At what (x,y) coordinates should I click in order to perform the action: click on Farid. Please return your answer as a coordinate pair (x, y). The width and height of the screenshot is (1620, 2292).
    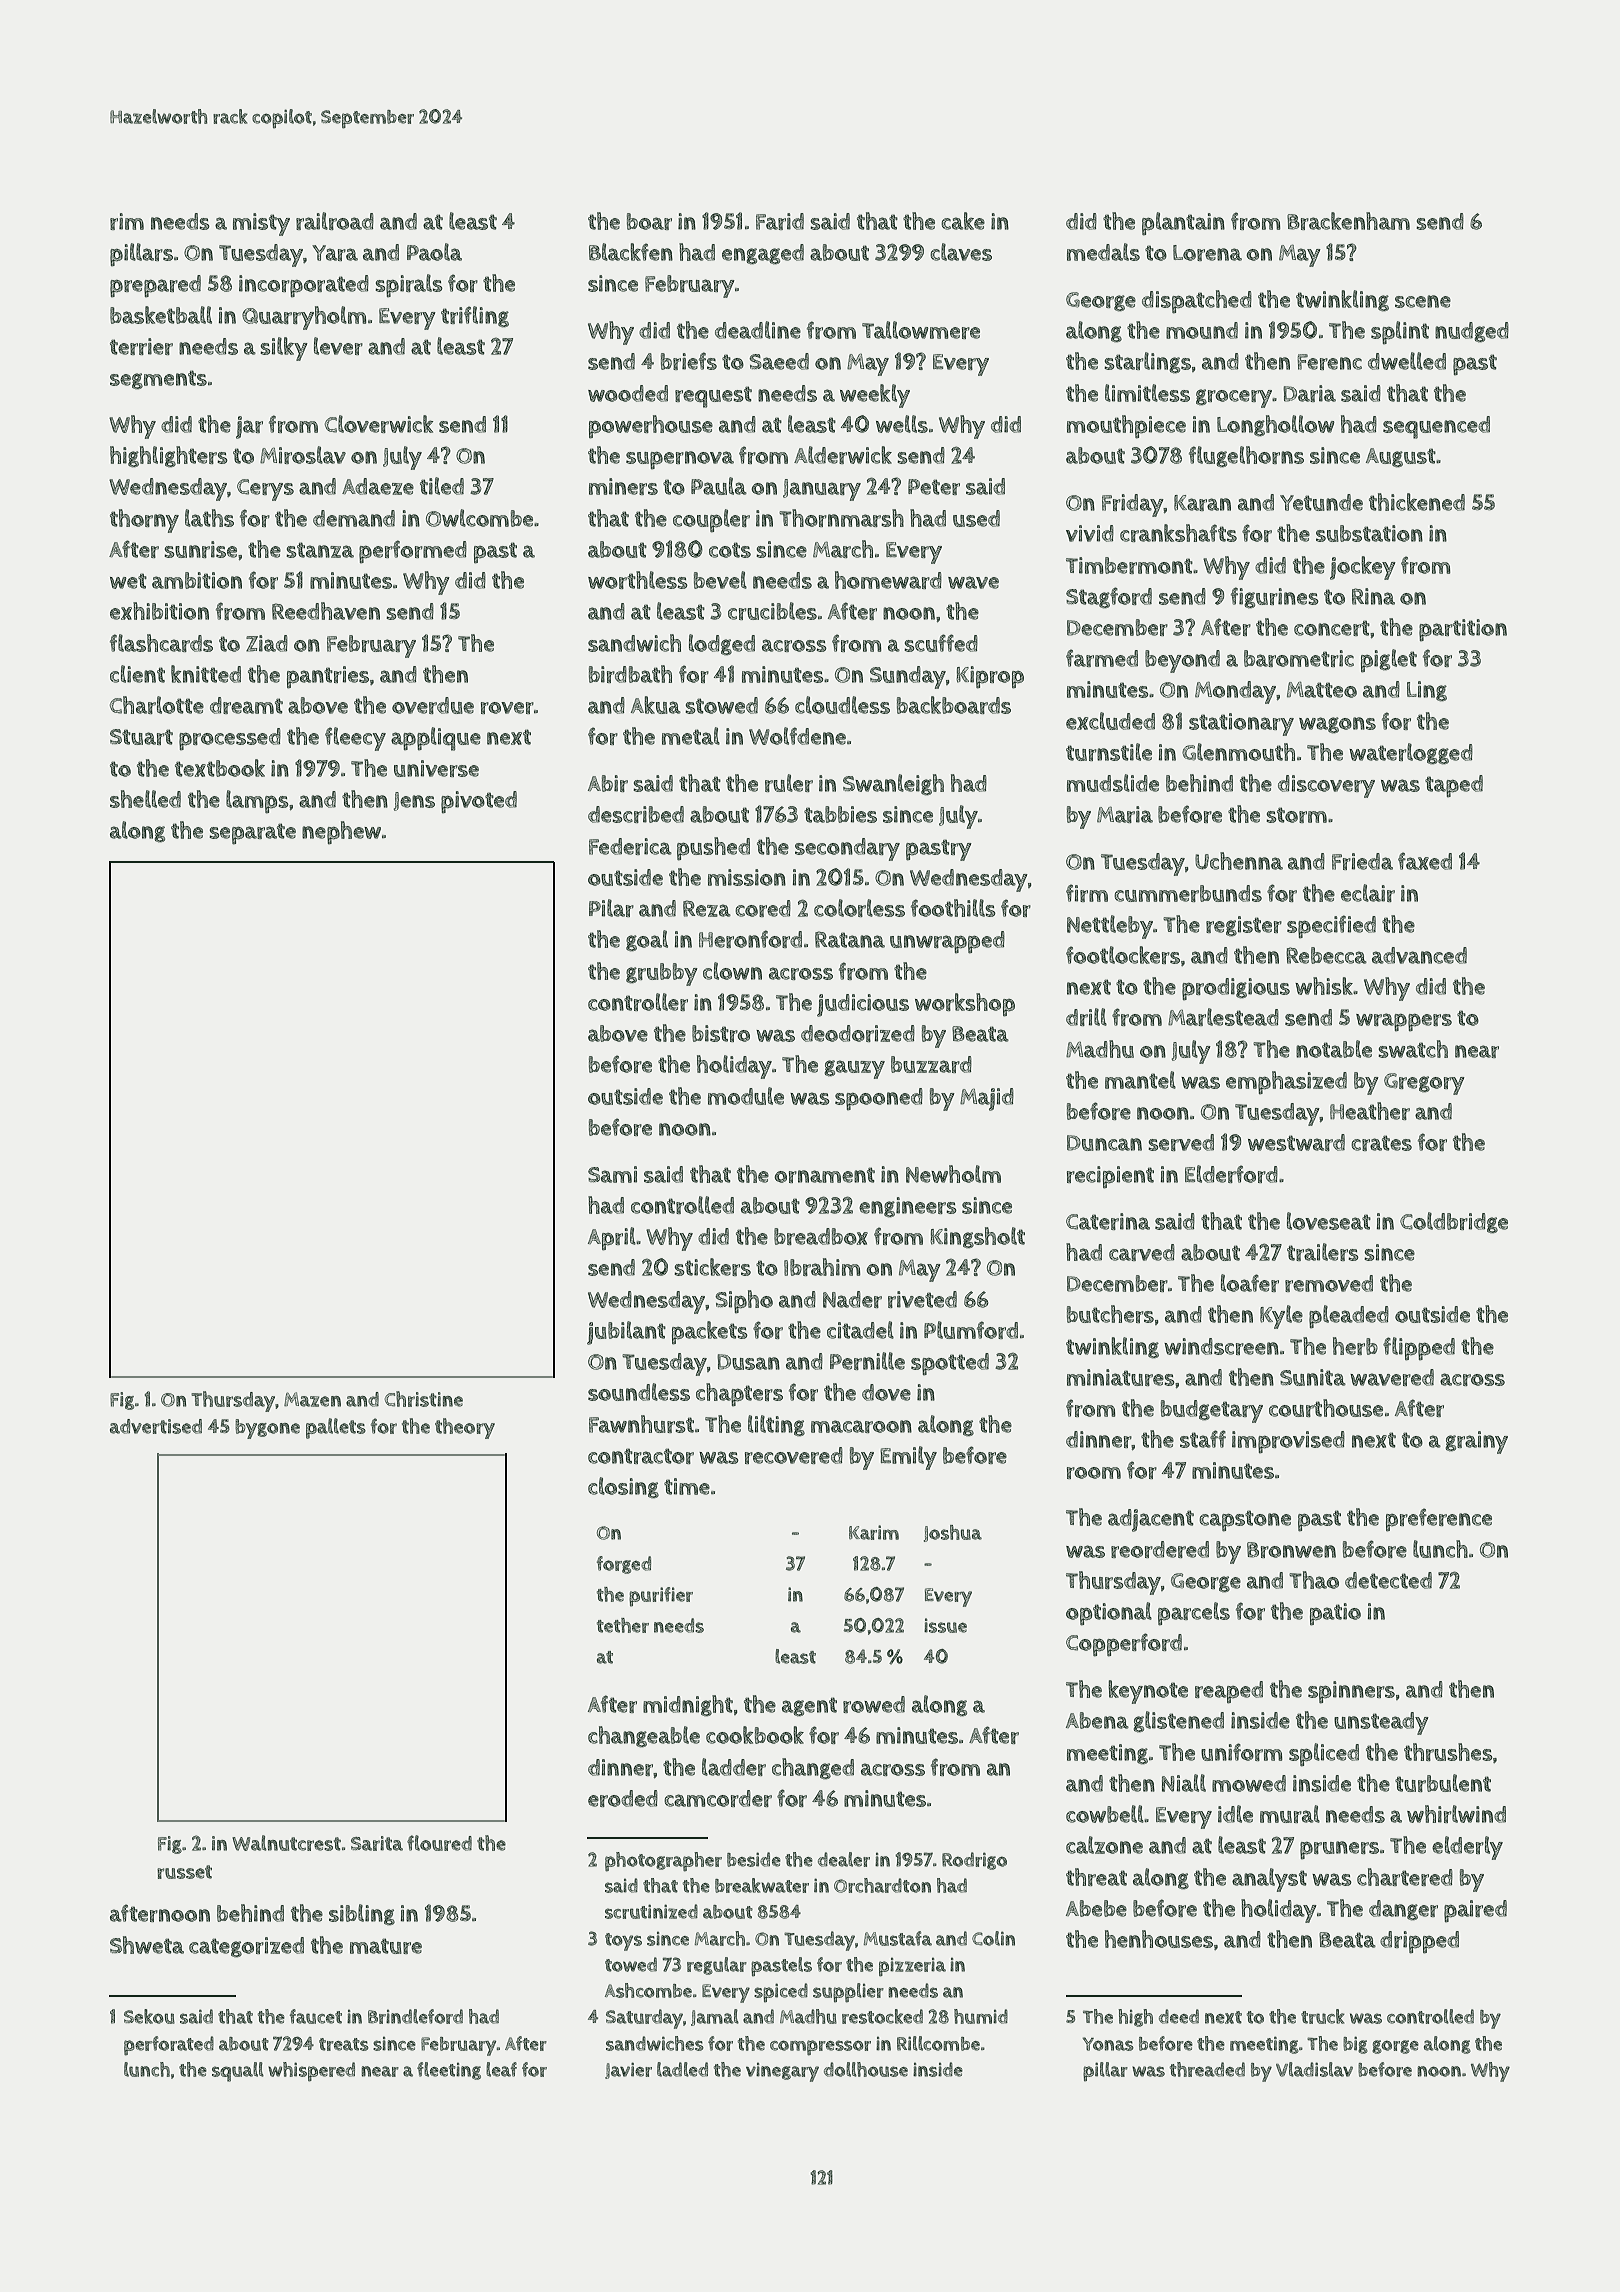
    Looking at the image, I should click on (780, 221).
